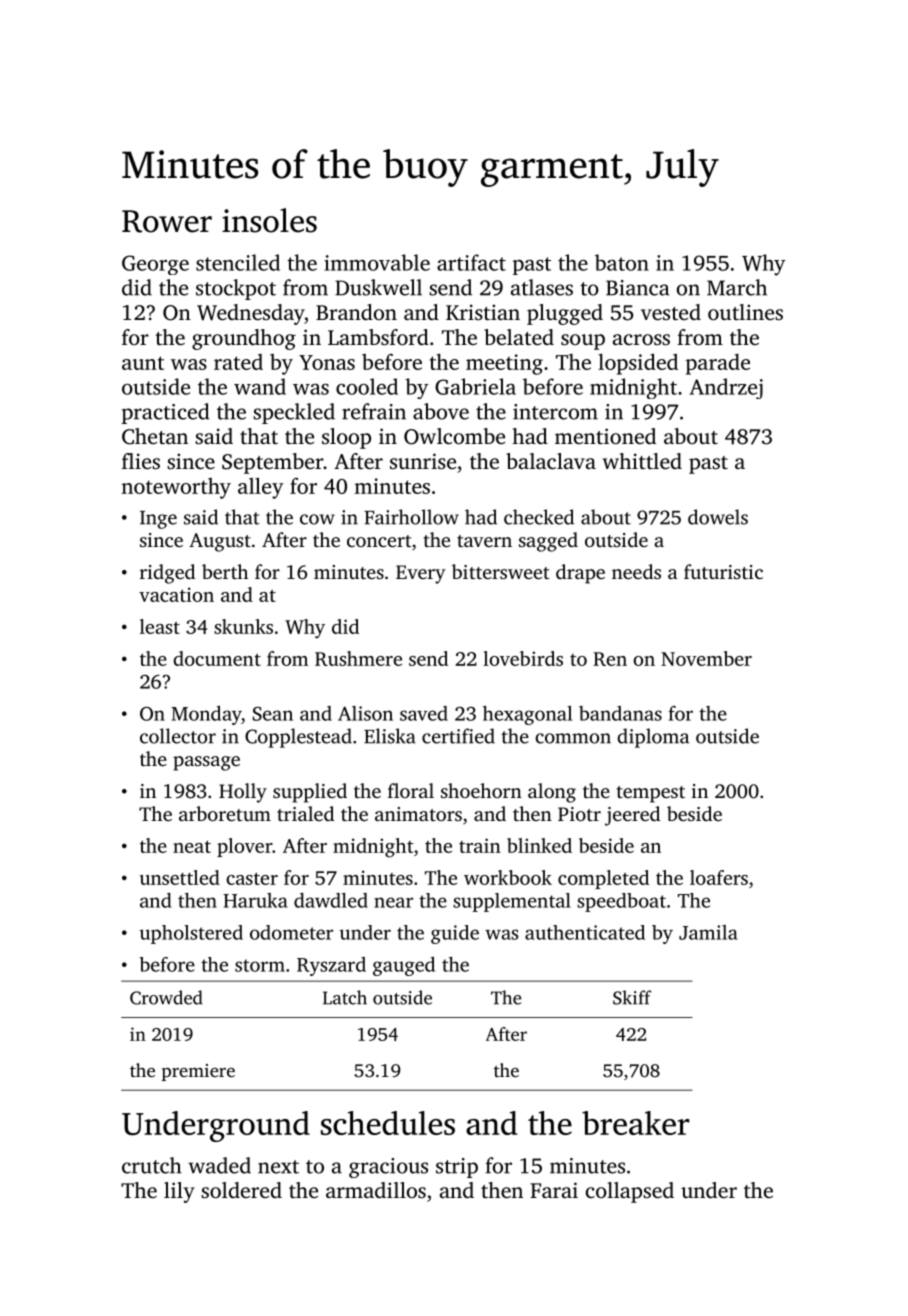  What do you see at coordinates (706, 658) in the image?
I see `November` at bounding box center [706, 658].
